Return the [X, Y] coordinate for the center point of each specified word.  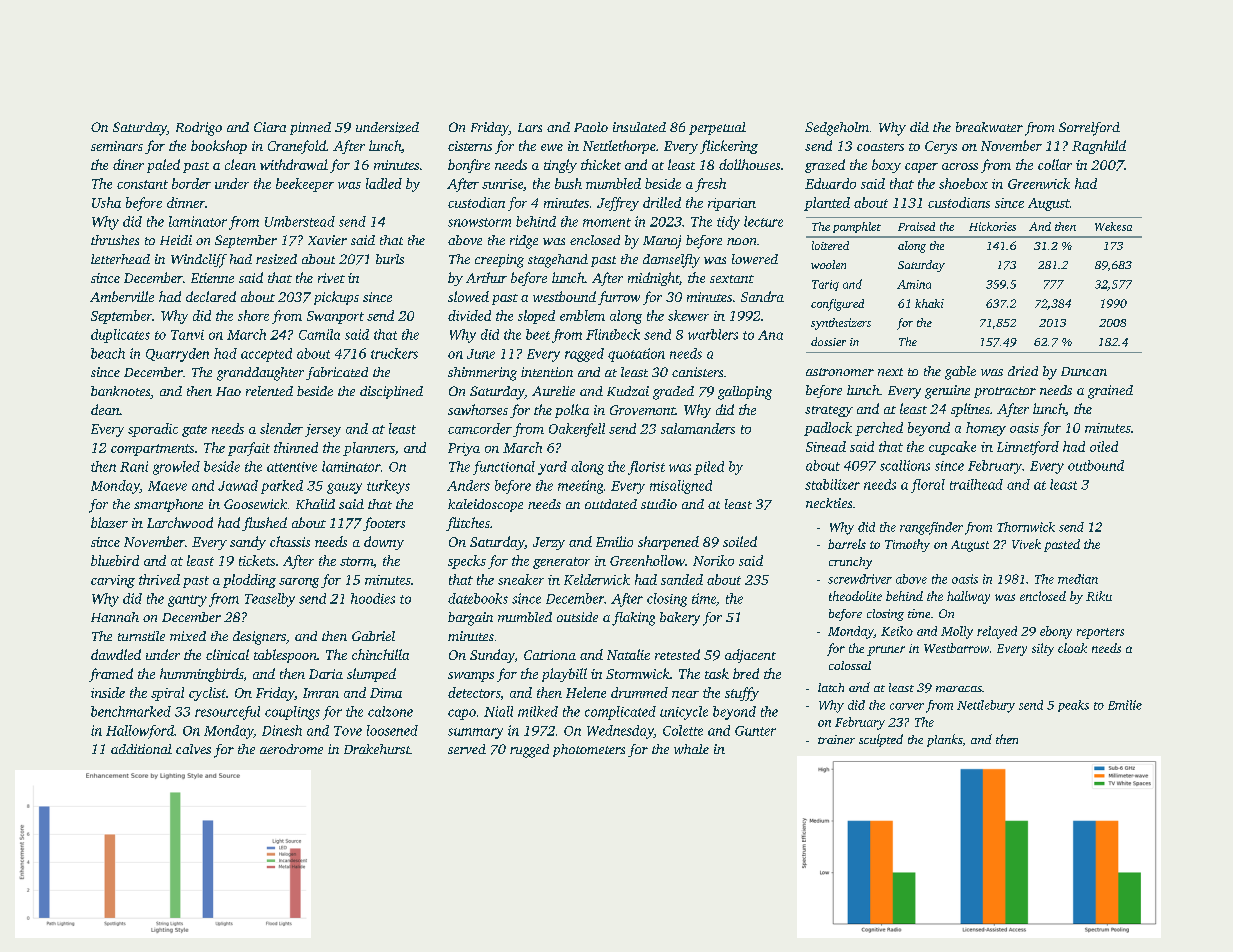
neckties [829, 503]
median [1078, 579]
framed [111, 675]
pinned [310, 128]
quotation [636, 355]
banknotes [120, 391]
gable [960, 373]
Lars [530, 127]
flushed [264, 524]
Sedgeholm [837, 129]
